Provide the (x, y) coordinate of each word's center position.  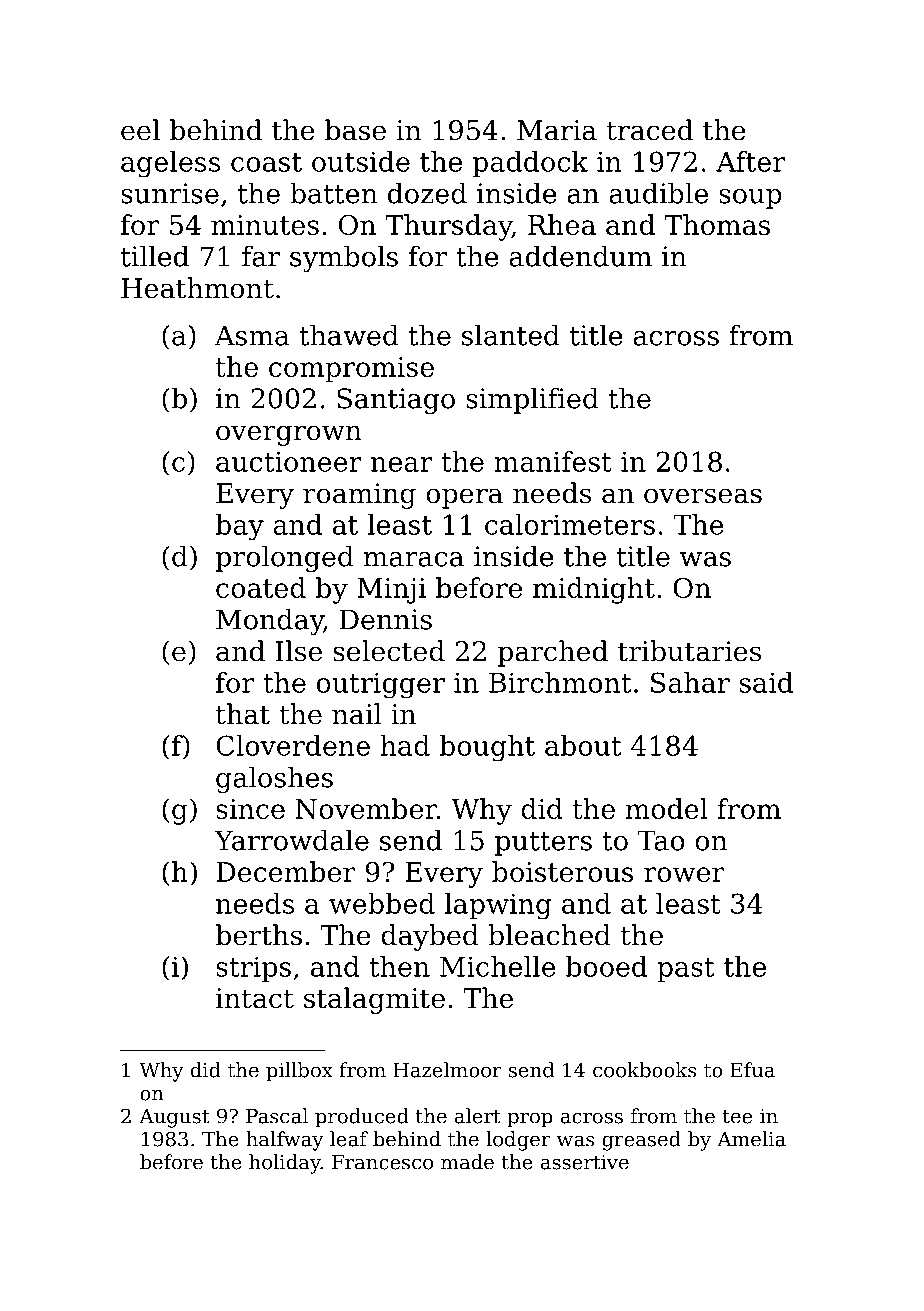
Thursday (448, 227)
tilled (155, 256)
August (174, 1118)
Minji (391, 591)
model (666, 808)
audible (658, 193)
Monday (270, 621)
